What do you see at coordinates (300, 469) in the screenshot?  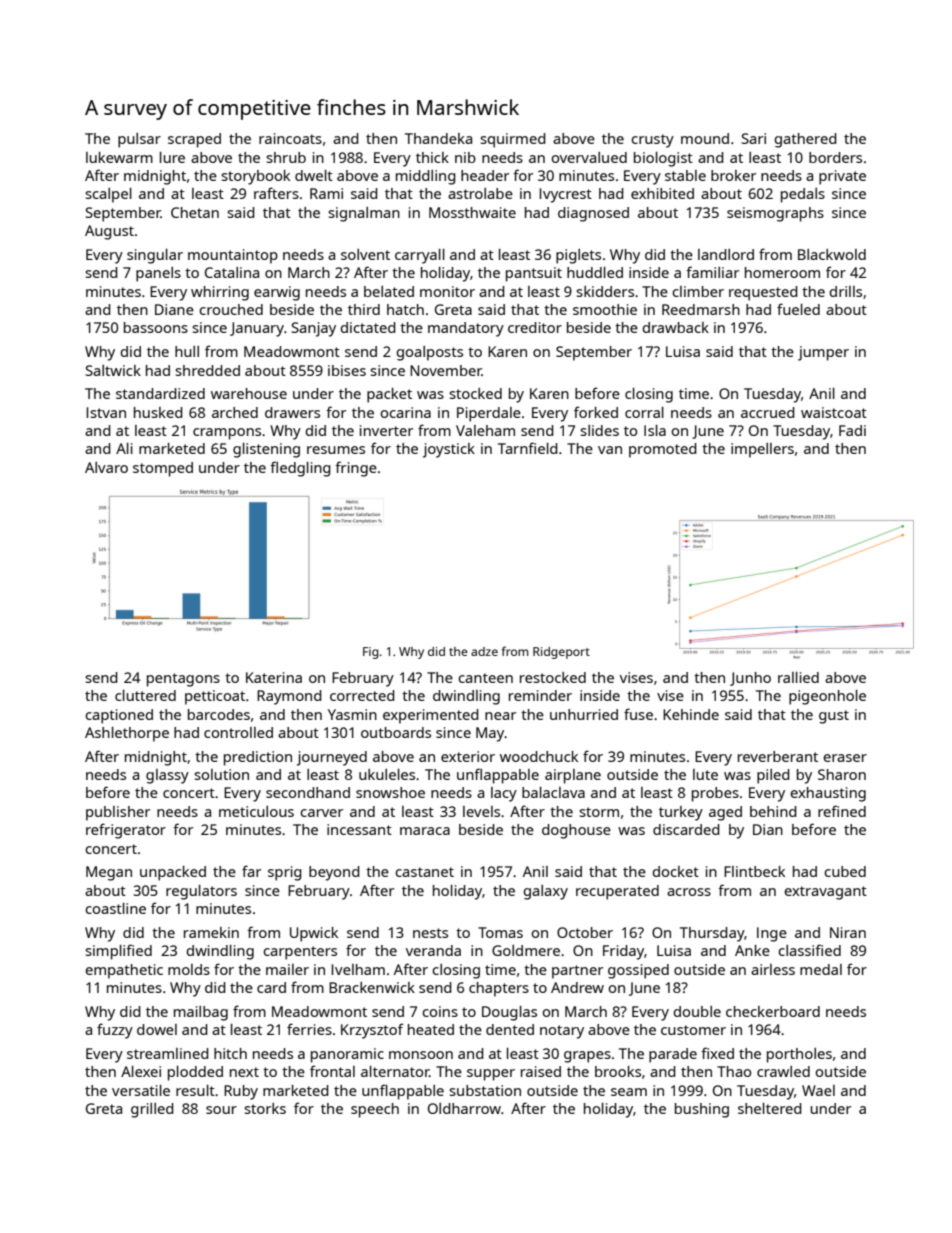 I see `fledgling` at bounding box center [300, 469].
